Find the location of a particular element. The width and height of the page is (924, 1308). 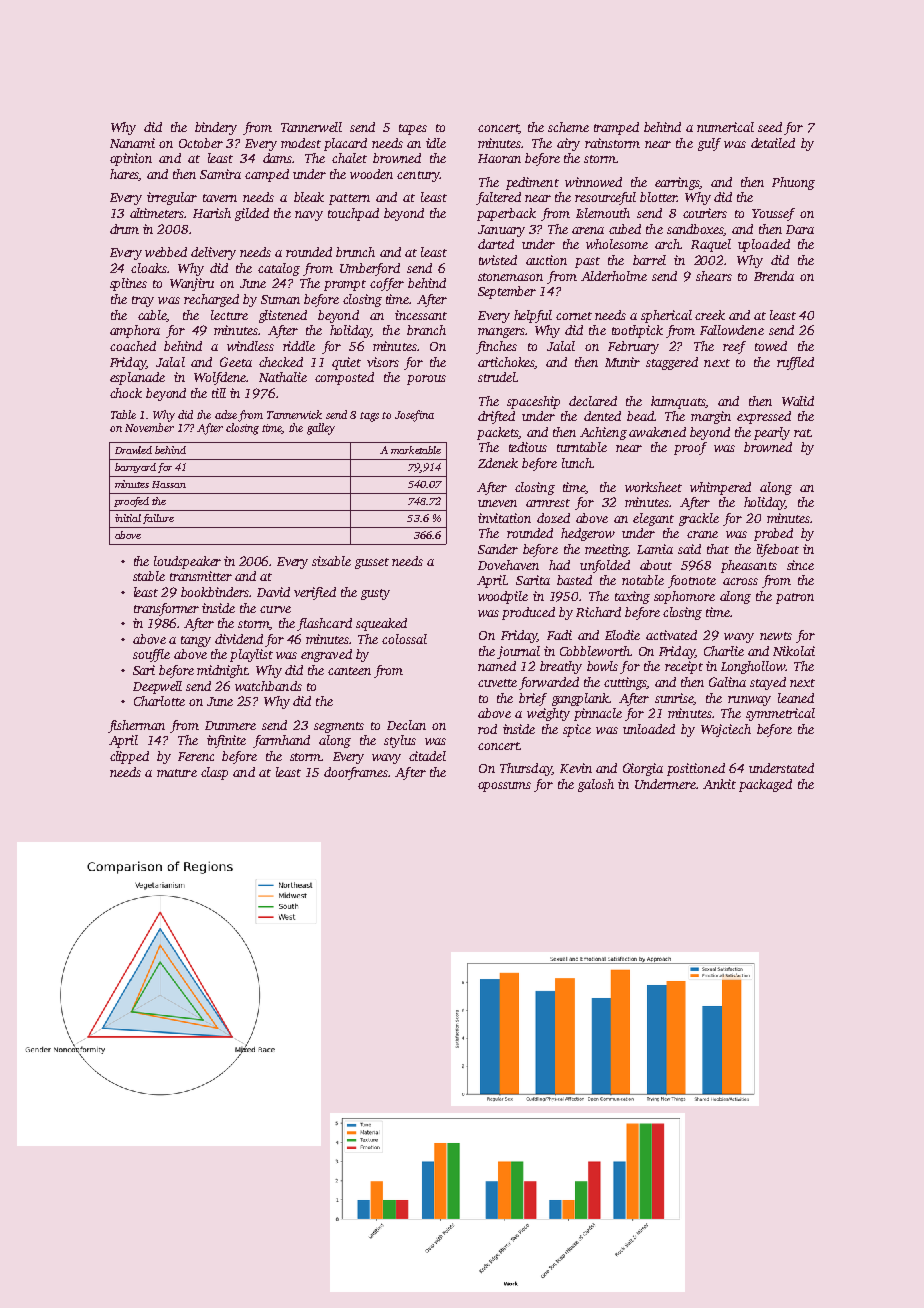

whimpered is located at coordinates (720, 488).
